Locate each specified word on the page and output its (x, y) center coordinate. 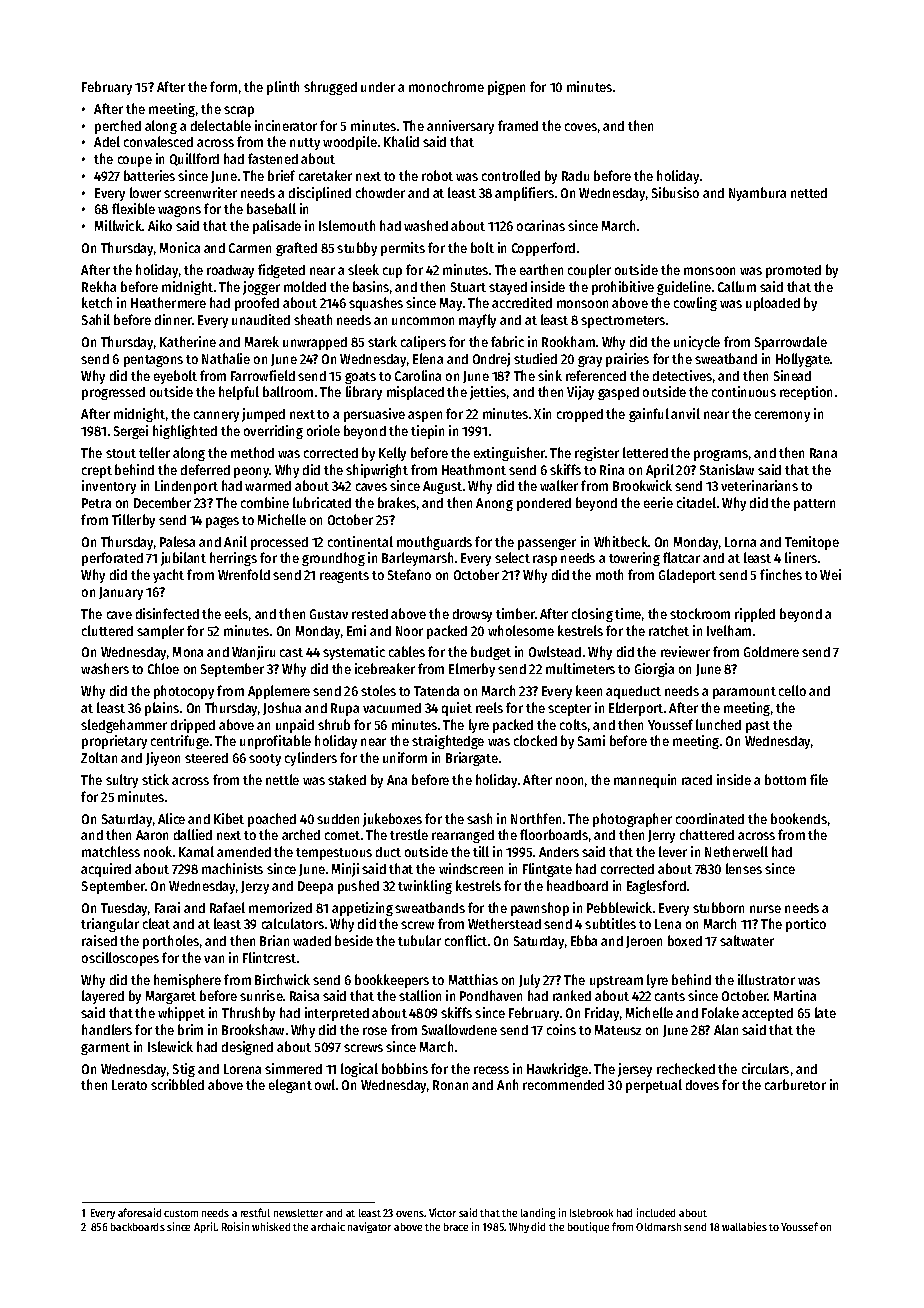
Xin (542, 413)
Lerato (129, 1085)
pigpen (506, 88)
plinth (283, 88)
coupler (589, 271)
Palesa (177, 541)
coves (581, 127)
